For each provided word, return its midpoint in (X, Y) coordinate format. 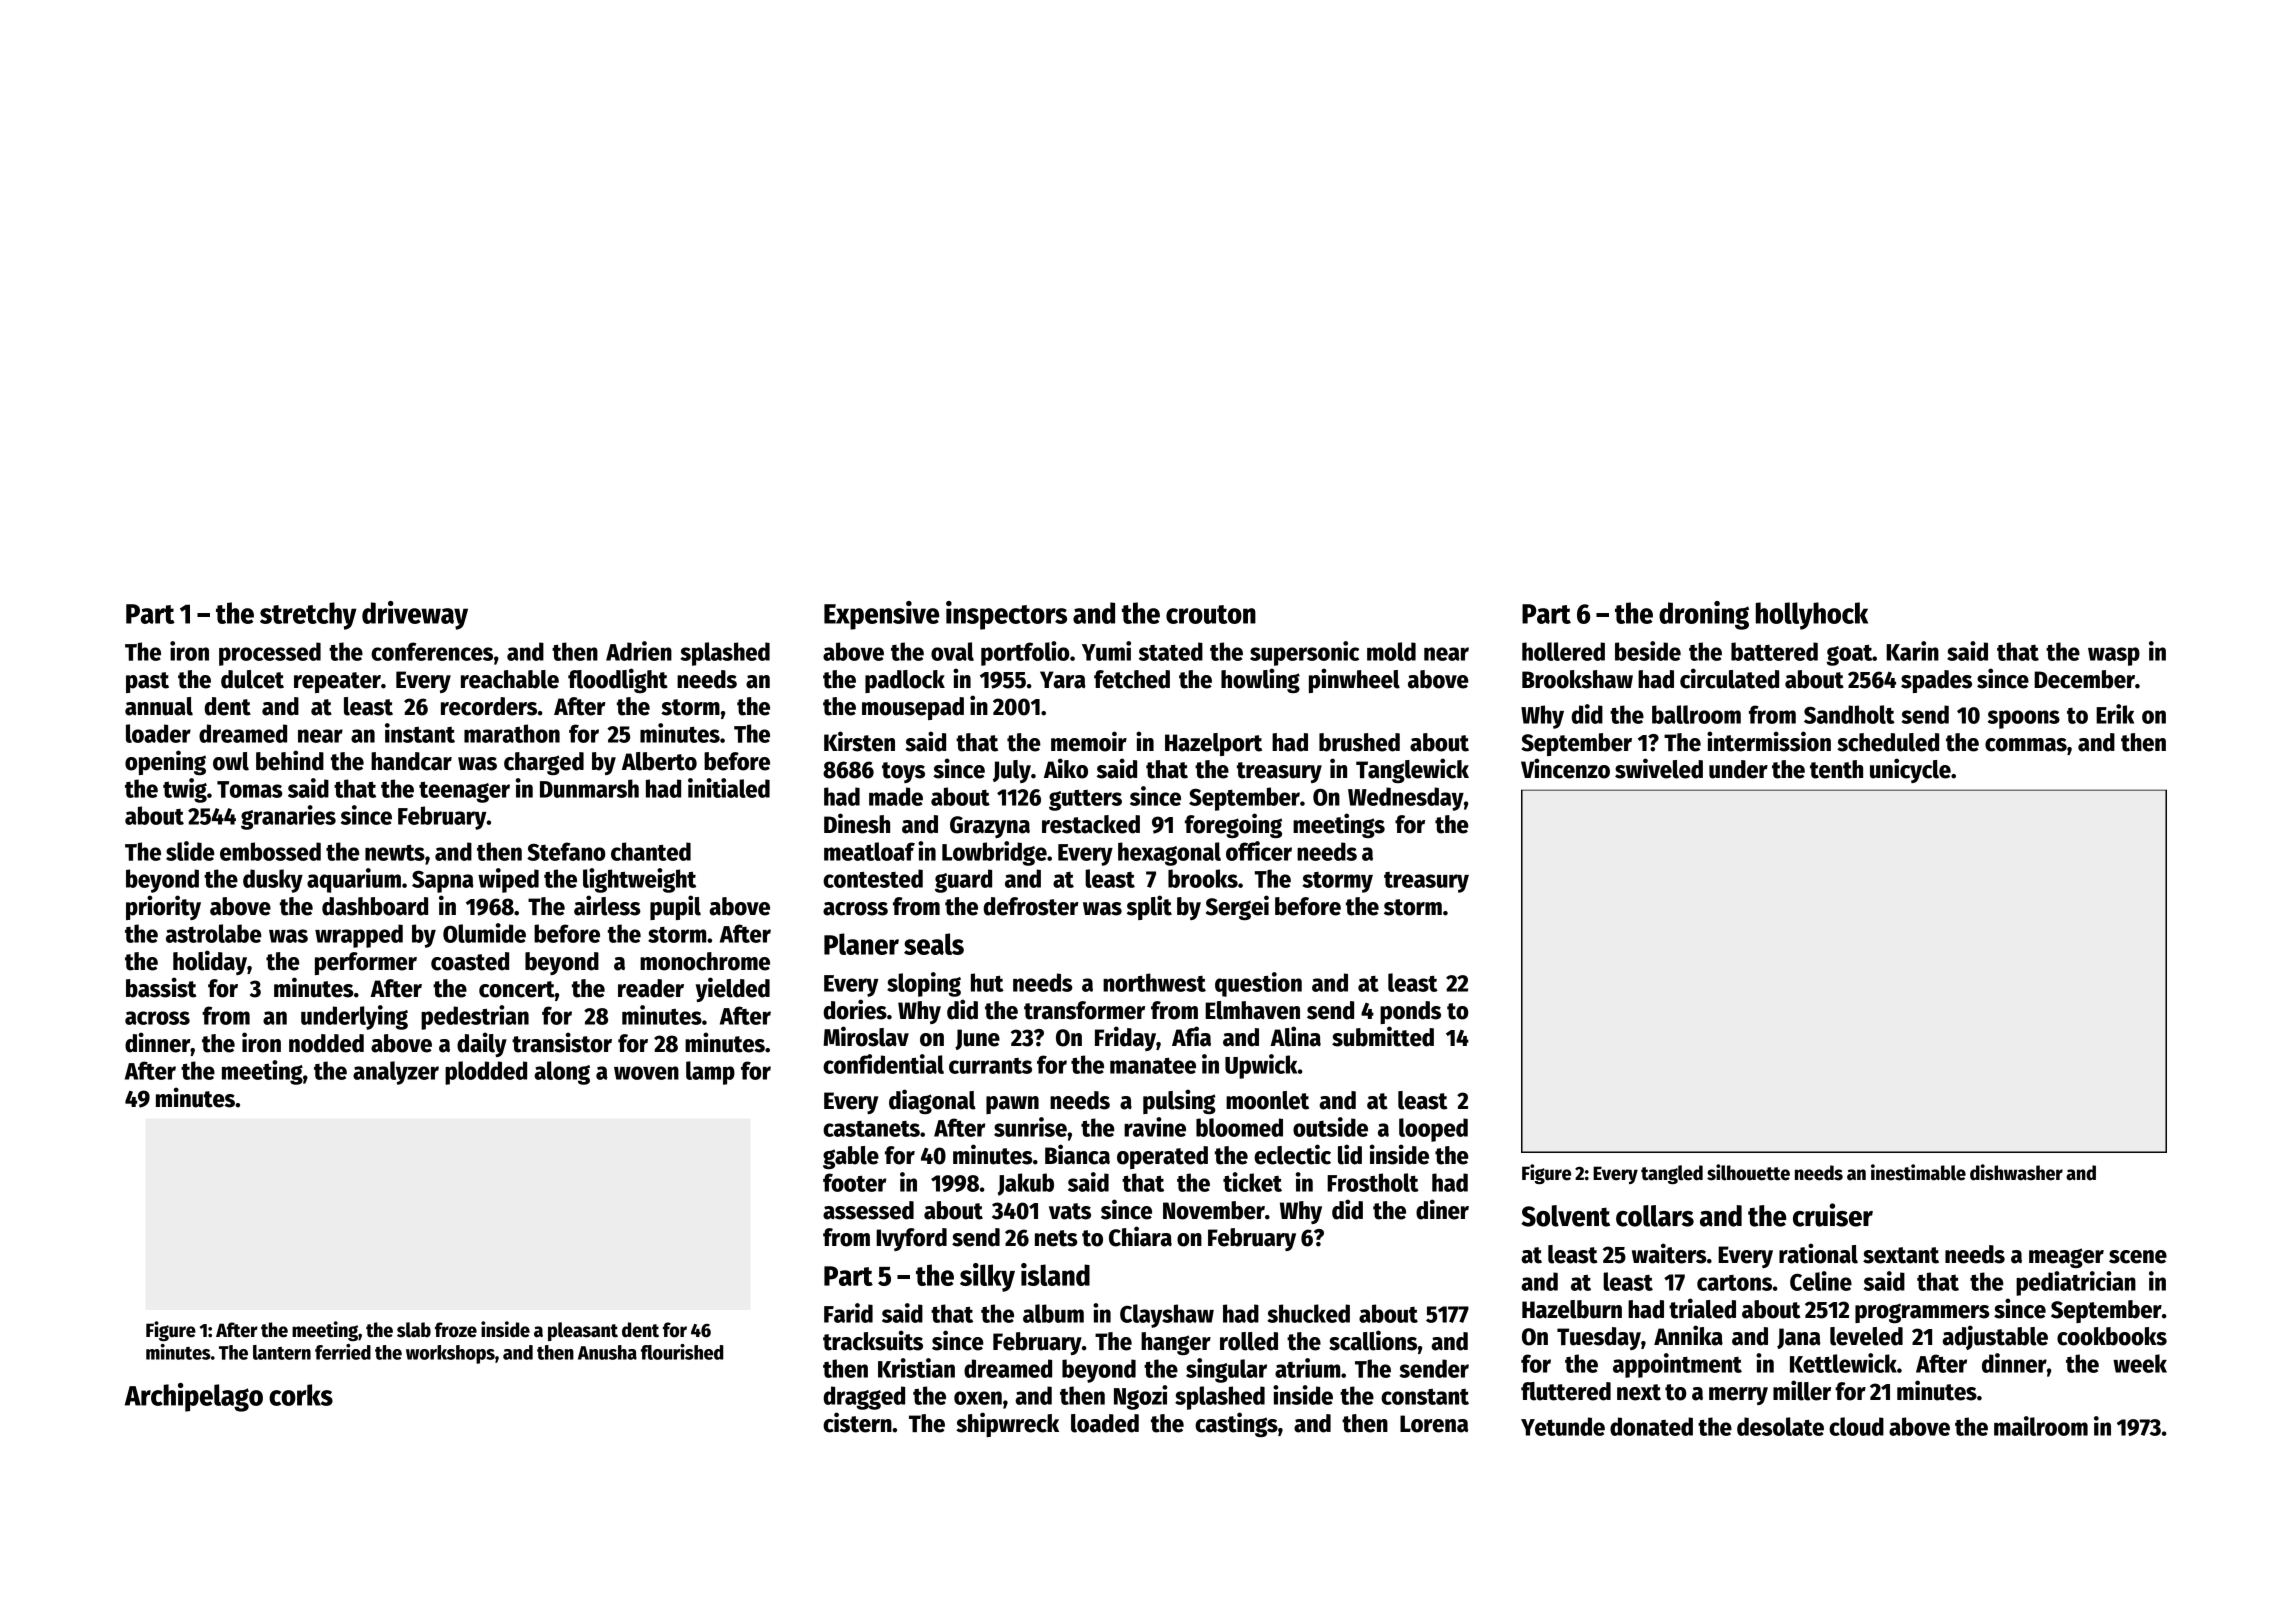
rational (1818, 1253)
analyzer (396, 1073)
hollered (1563, 651)
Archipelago (194, 1397)
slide (190, 851)
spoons (2024, 719)
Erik (2115, 714)
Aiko (1066, 768)
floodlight (618, 680)
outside (1330, 1127)
